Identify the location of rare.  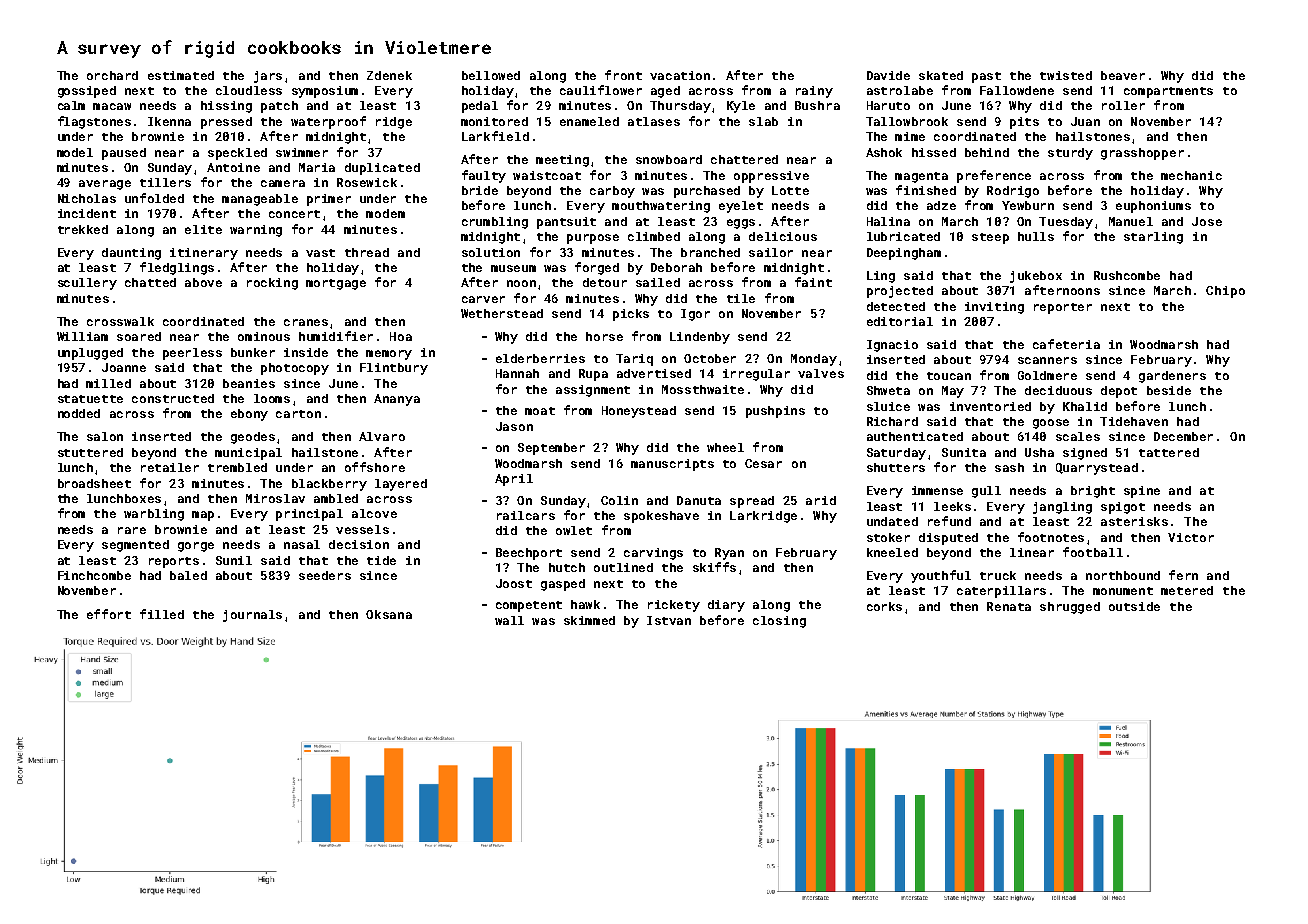
(132, 530).
